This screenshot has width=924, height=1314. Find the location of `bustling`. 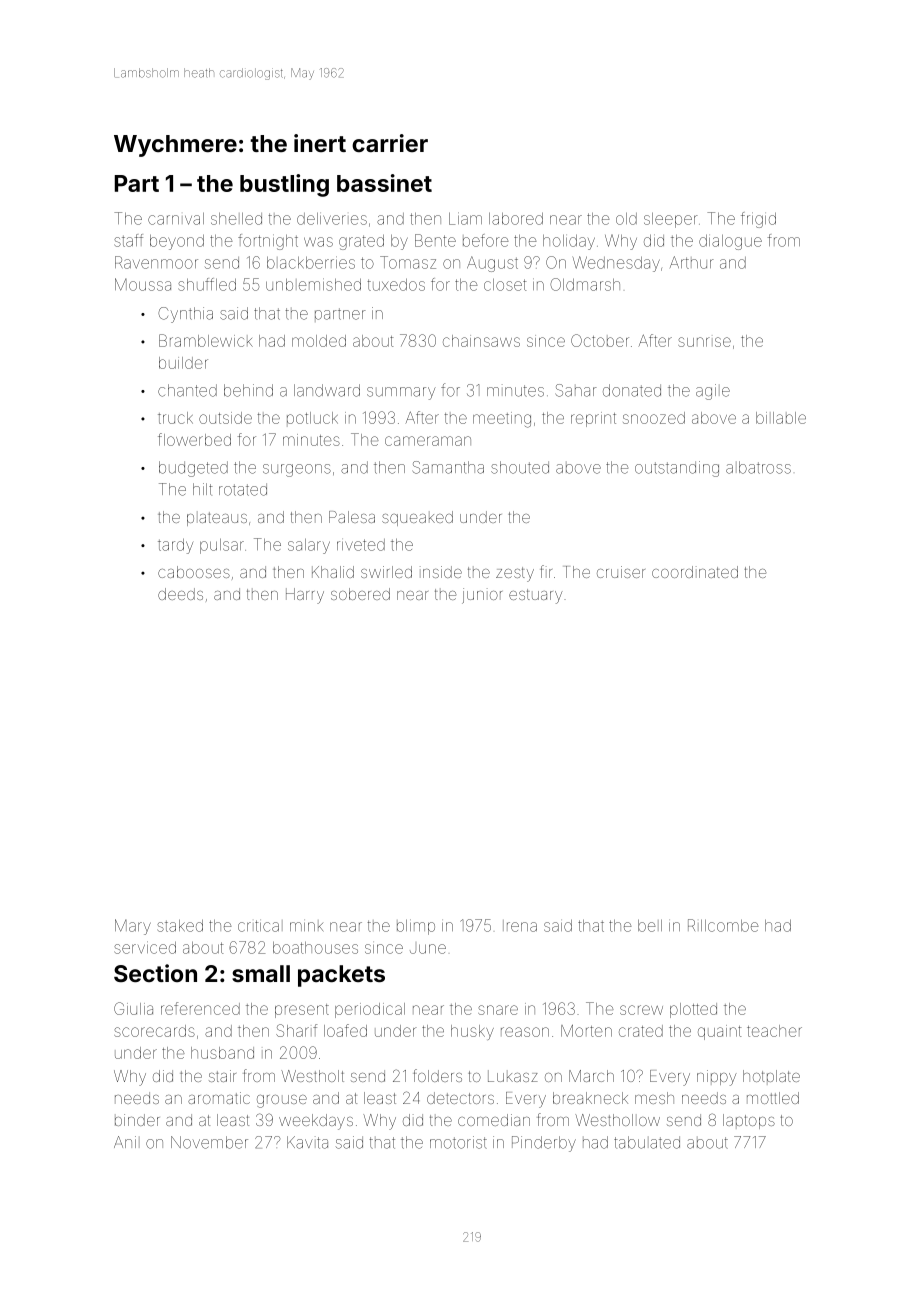

bustling is located at coordinates (284, 185).
